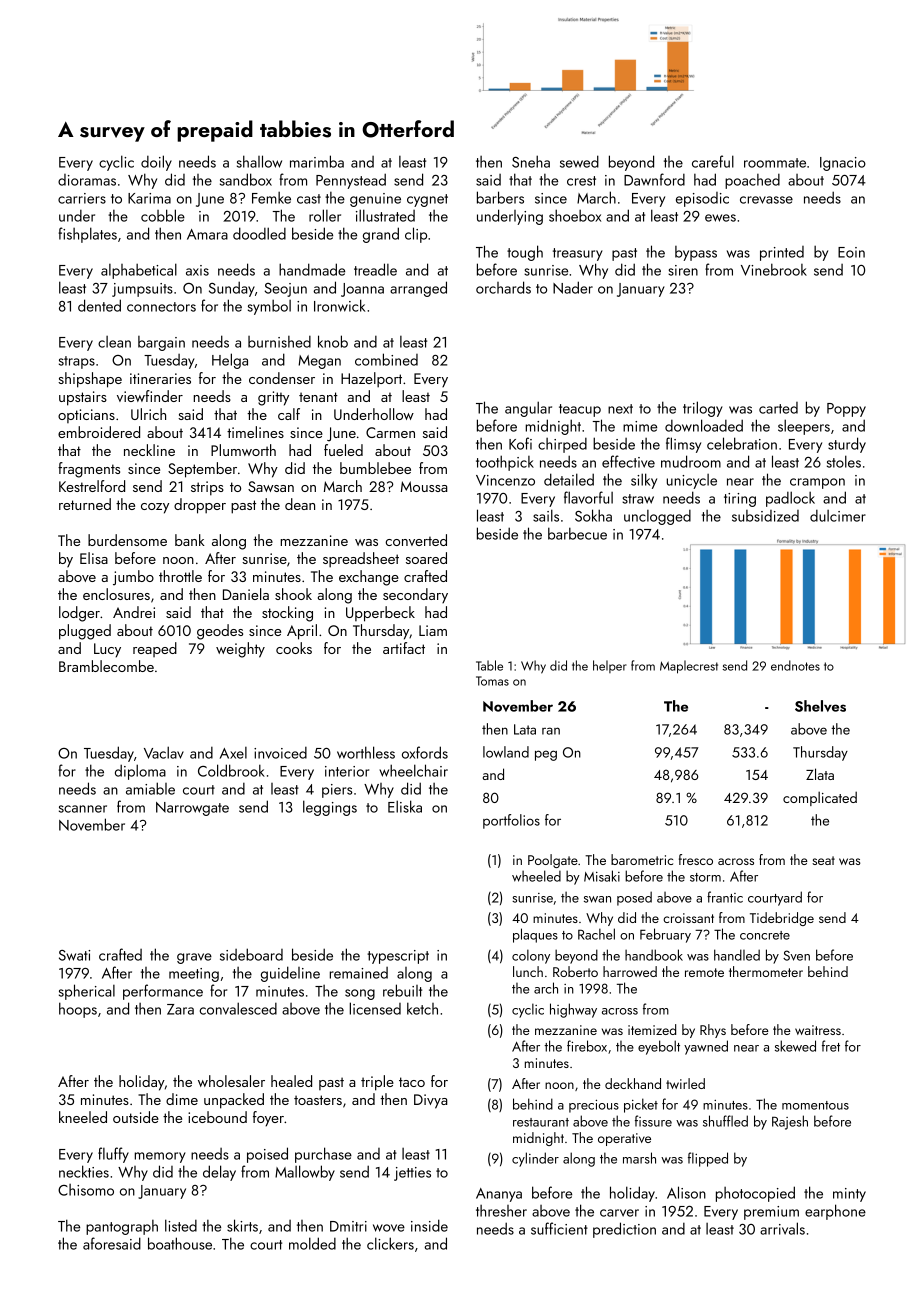 The height and width of the page is (1308, 924). I want to click on dioramas, so click(87, 180).
